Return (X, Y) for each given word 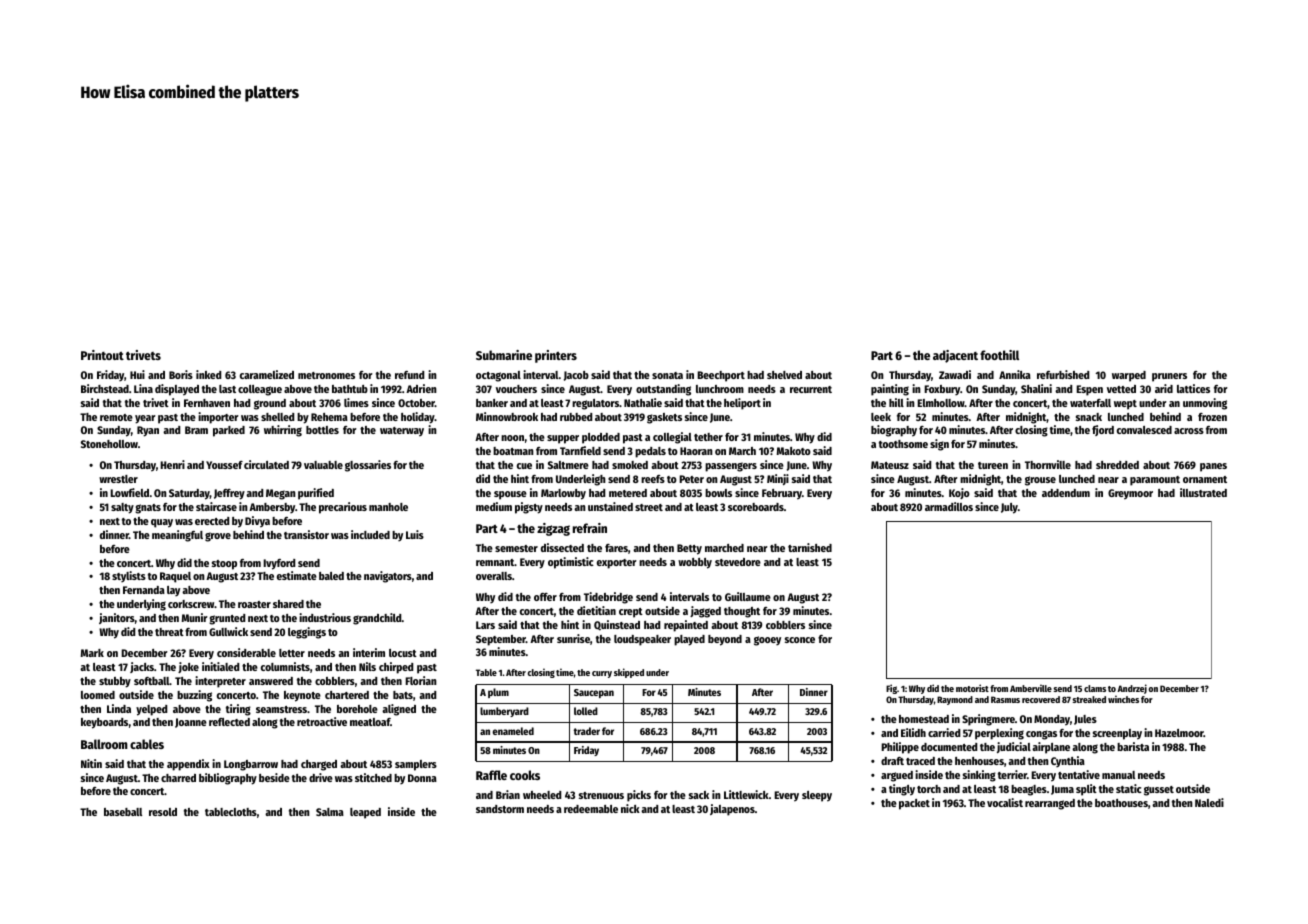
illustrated (1203, 492)
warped (1129, 376)
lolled (586, 711)
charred (178, 778)
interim (369, 652)
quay (162, 523)
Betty (689, 549)
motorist (972, 688)
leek (881, 417)
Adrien (421, 388)
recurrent (811, 389)
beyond (725, 640)
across (1189, 431)
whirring (283, 431)
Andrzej (1132, 689)
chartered (347, 695)
